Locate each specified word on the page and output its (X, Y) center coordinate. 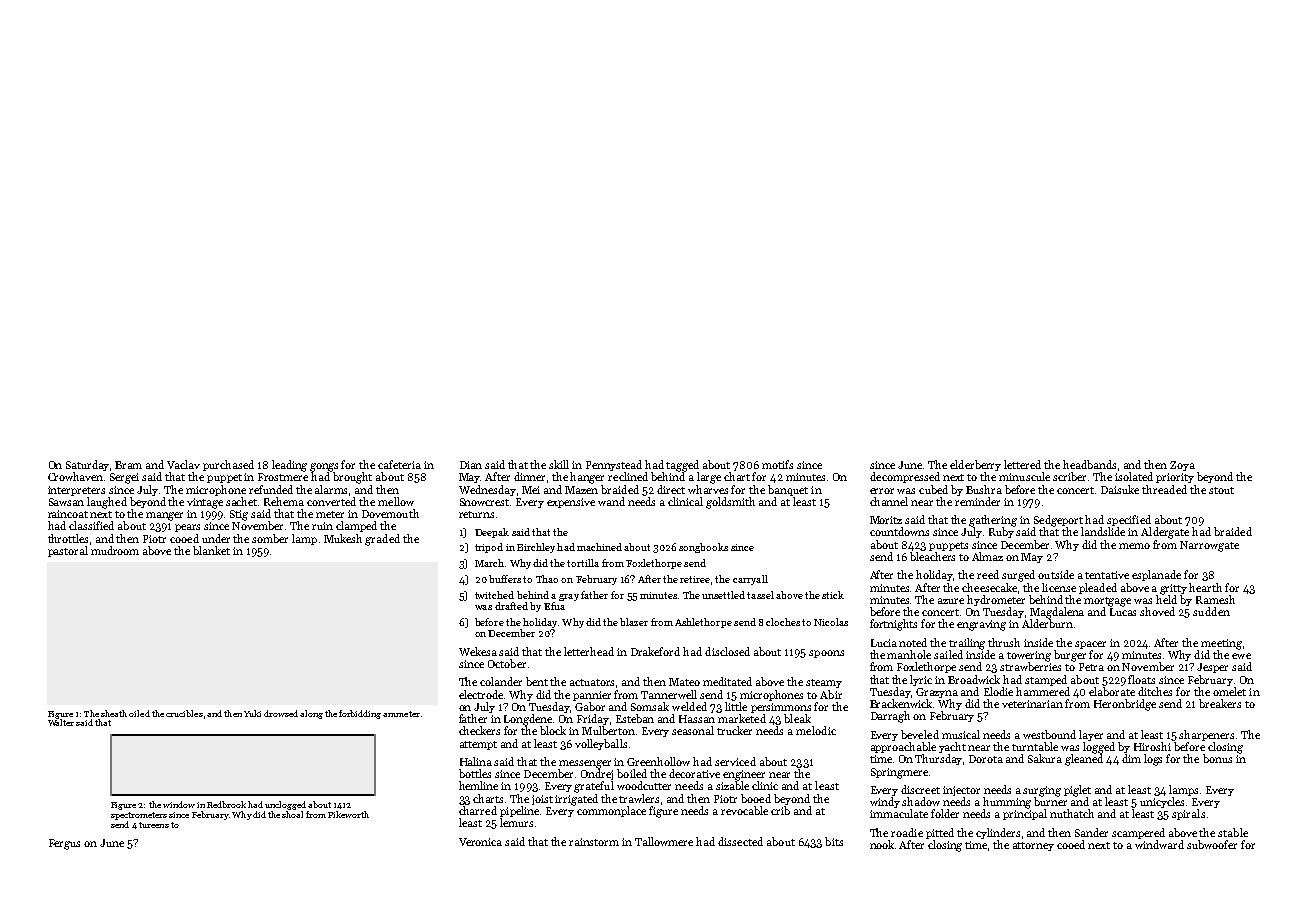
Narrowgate (1209, 546)
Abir (831, 694)
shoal (292, 814)
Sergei (124, 478)
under (216, 538)
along (311, 714)
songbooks (703, 548)
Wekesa (478, 651)
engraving (981, 625)
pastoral (68, 551)
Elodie (998, 691)
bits (834, 841)
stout (1221, 490)
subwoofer (1212, 844)
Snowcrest (484, 502)
